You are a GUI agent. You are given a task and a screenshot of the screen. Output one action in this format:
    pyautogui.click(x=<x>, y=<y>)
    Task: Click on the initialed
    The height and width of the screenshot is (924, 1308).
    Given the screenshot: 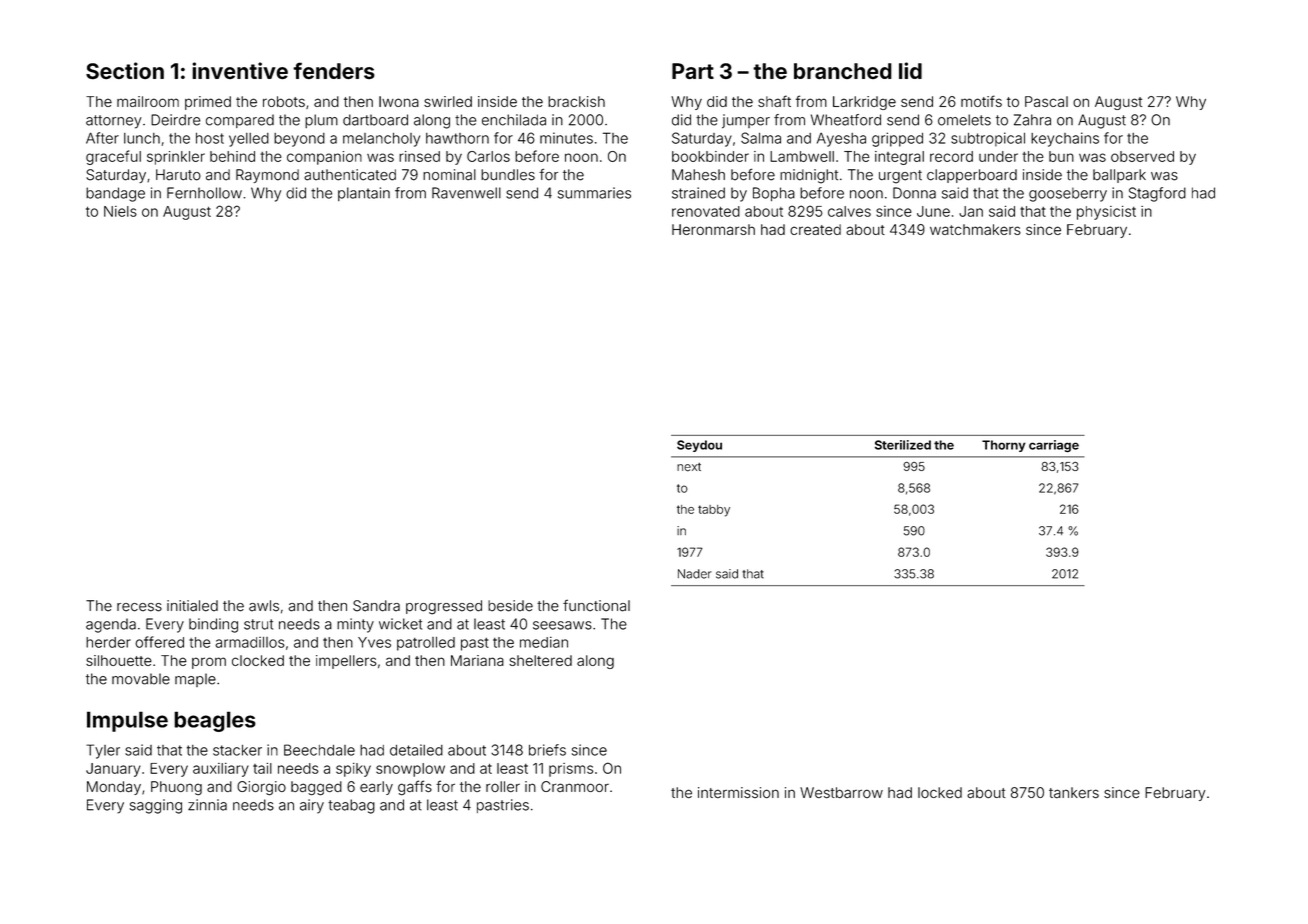 What is the action you would take?
    pyautogui.click(x=192, y=606)
